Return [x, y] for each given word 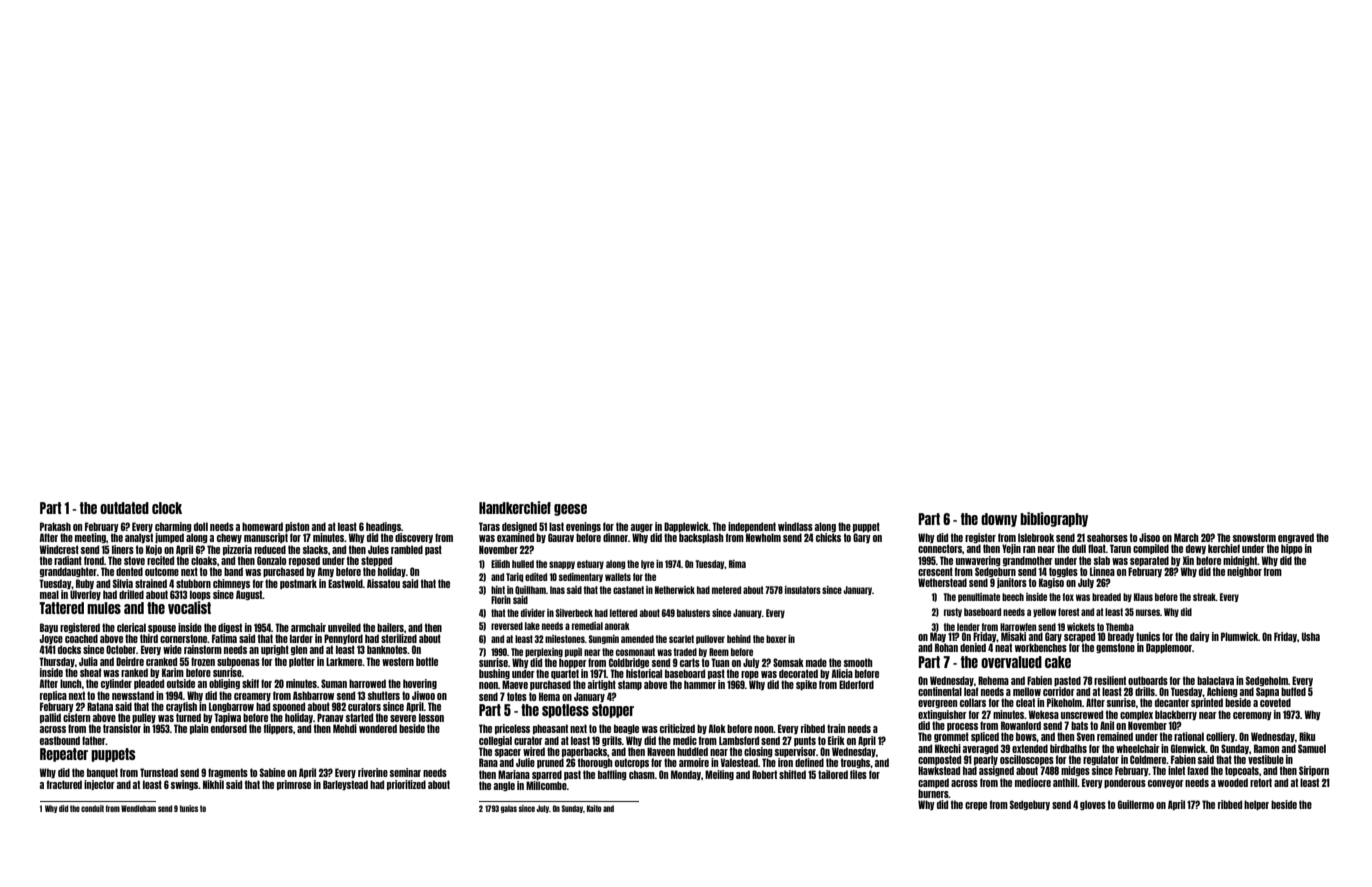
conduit [92, 808]
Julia [88, 661]
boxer [776, 639]
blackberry [1176, 715]
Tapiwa [227, 718]
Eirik [836, 740]
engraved [1296, 538]
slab [1102, 560]
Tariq [514, 577]
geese [570, 510]
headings [383, 527]
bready [1121, 637]
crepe [976, 806]
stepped [376, 561]
